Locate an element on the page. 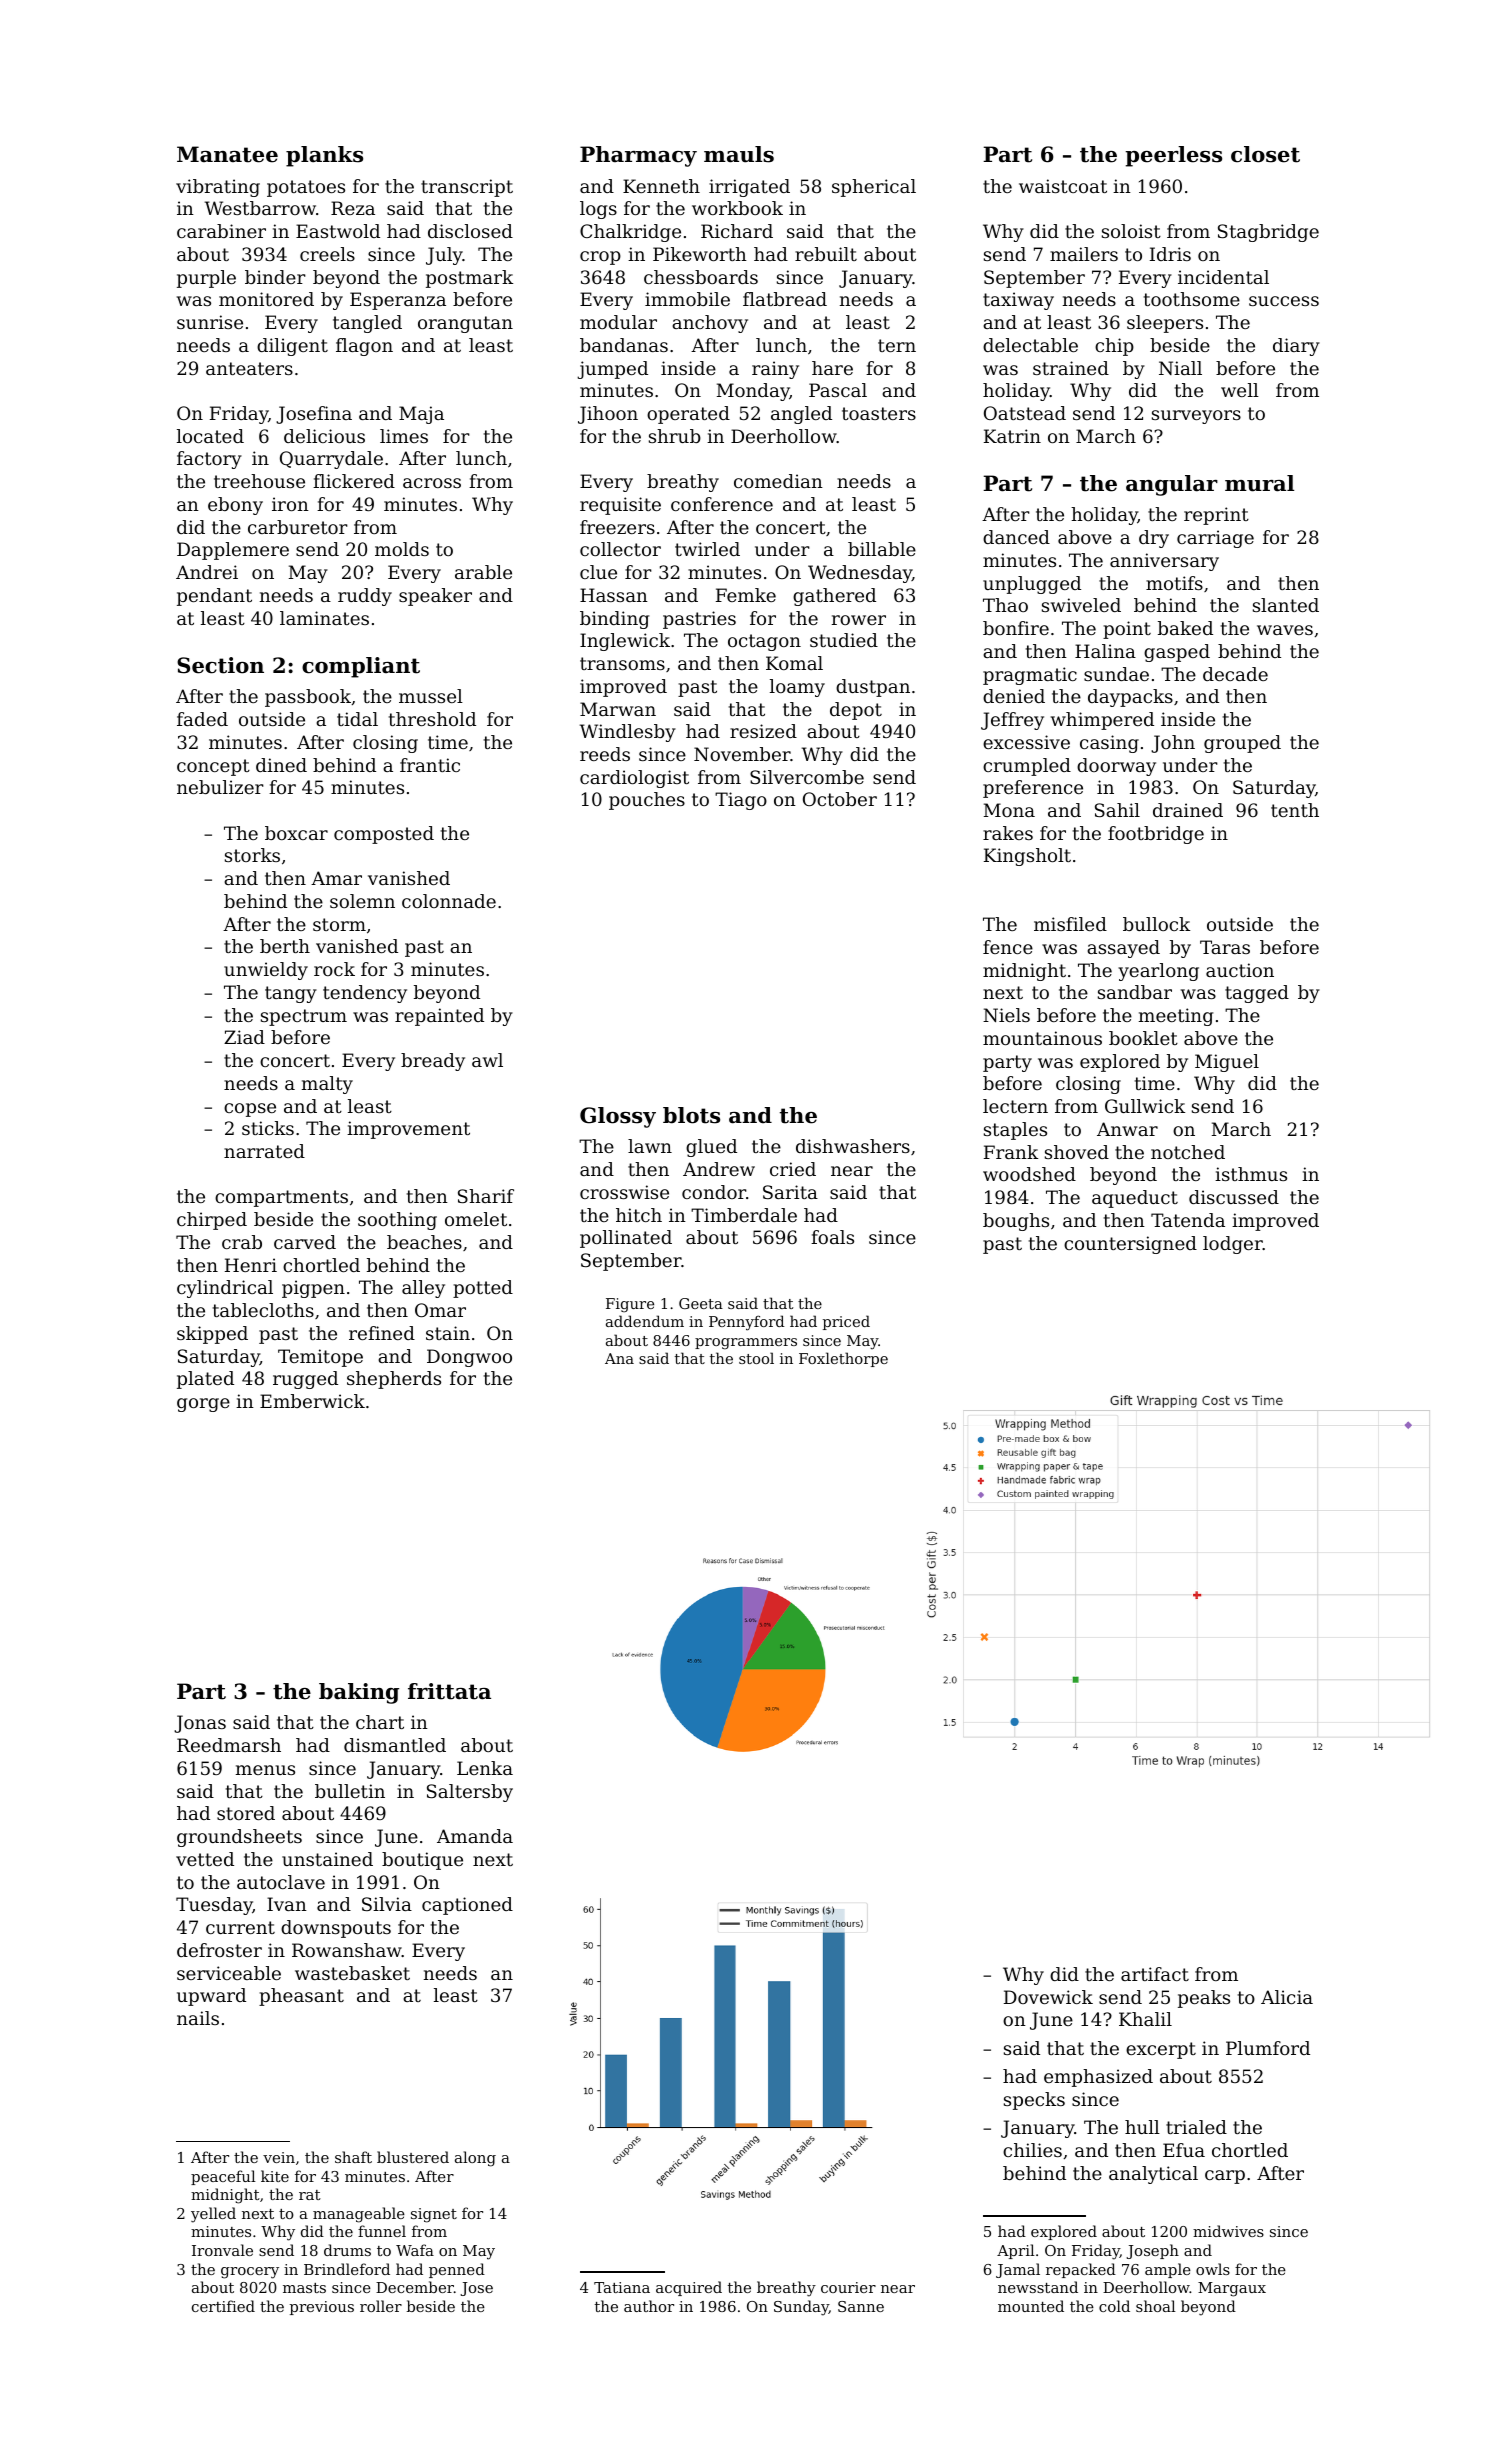  closet is located at coordinates (1265, 154).
